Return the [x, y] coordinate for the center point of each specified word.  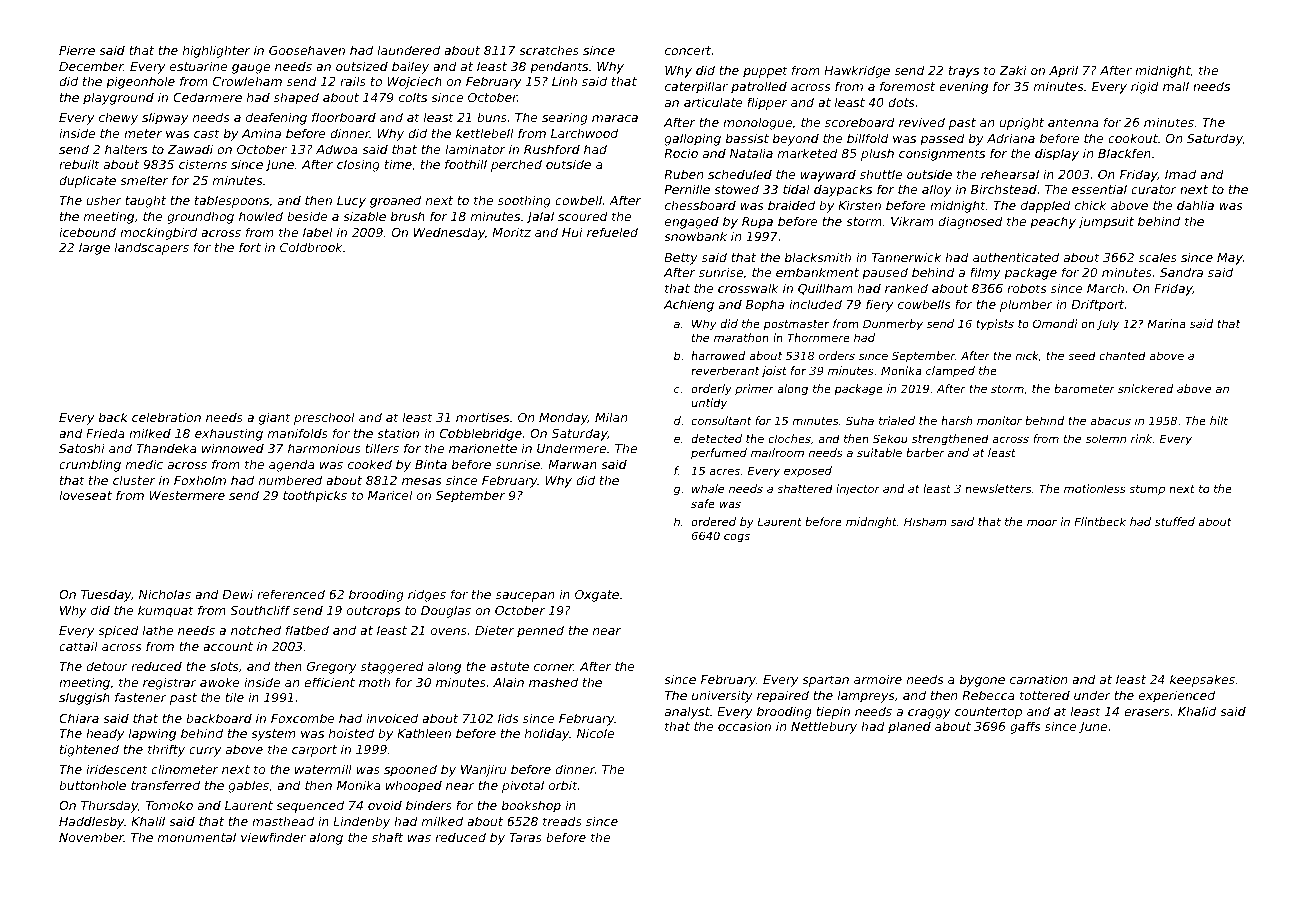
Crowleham [247, 81]
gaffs [1025, 727]
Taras [525, 837]
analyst [687, 712]
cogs [737, 538]
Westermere [187, 495]
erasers [1147, 712]
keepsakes [1202, 680]
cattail [78, 646]
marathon [741, 337]
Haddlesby [91, 822]
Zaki [1012, 70]
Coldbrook [311, 247]
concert [688, 50]
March [1105, 288]
